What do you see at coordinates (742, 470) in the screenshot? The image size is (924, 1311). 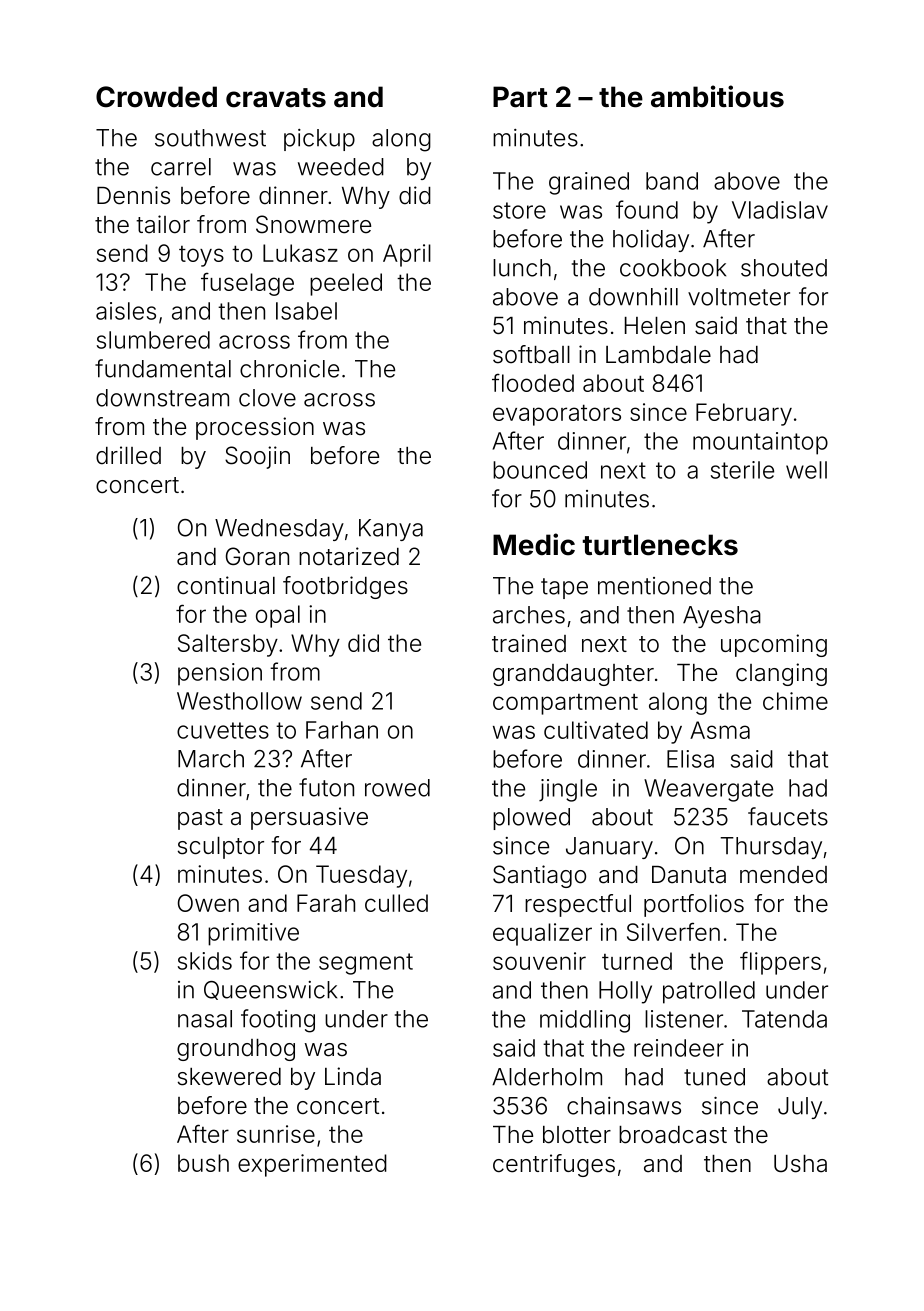 I see `sterile` at bounding box center [742, 470].
